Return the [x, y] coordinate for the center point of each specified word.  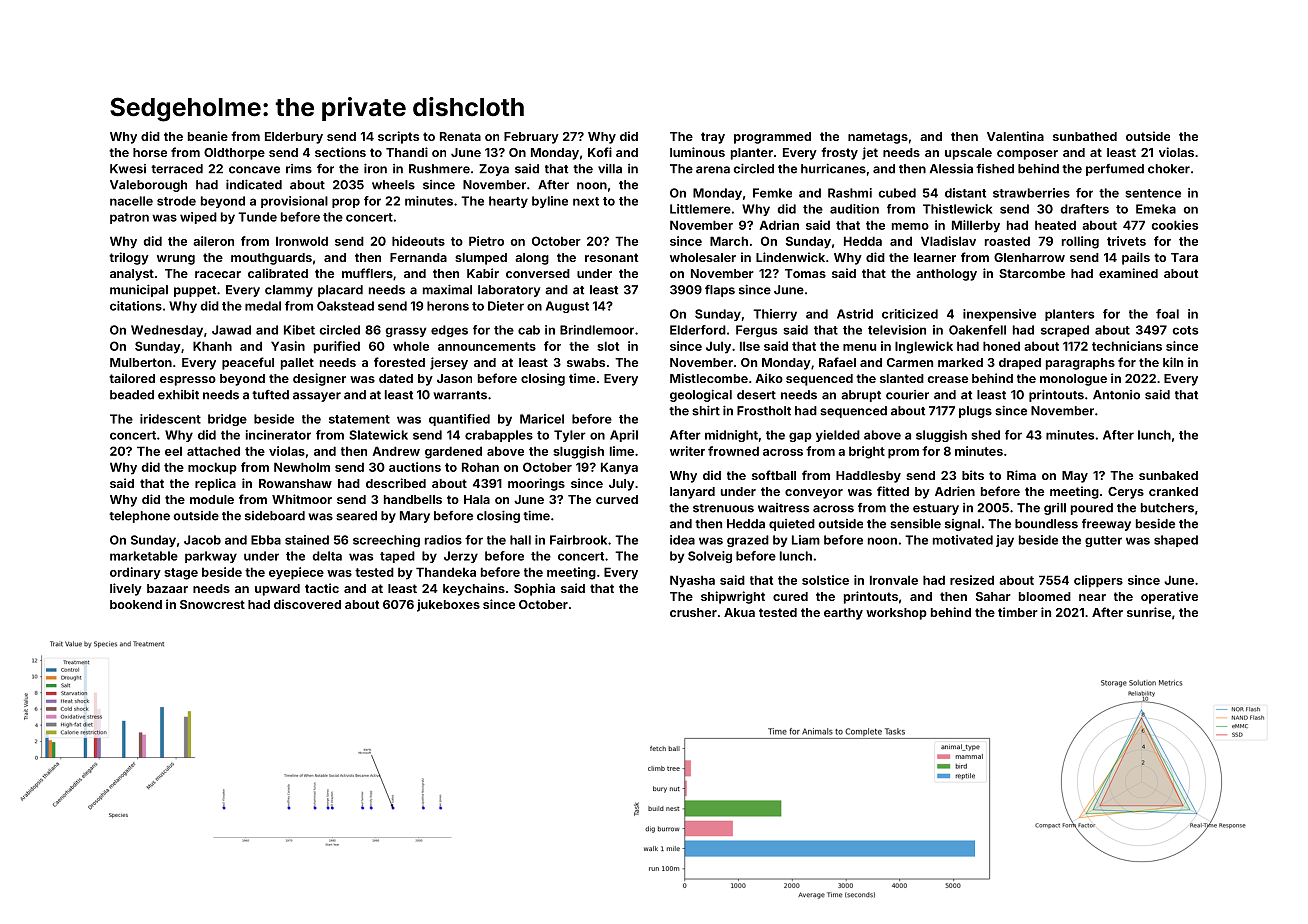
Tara [1184, 257]
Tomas [805, 273]
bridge [227, 420]
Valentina [1015, 136]
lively [126, 589]
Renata [460, 136]
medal [263, 306]
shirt [706, 411]
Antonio [1116, 395]
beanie [208, 136]
